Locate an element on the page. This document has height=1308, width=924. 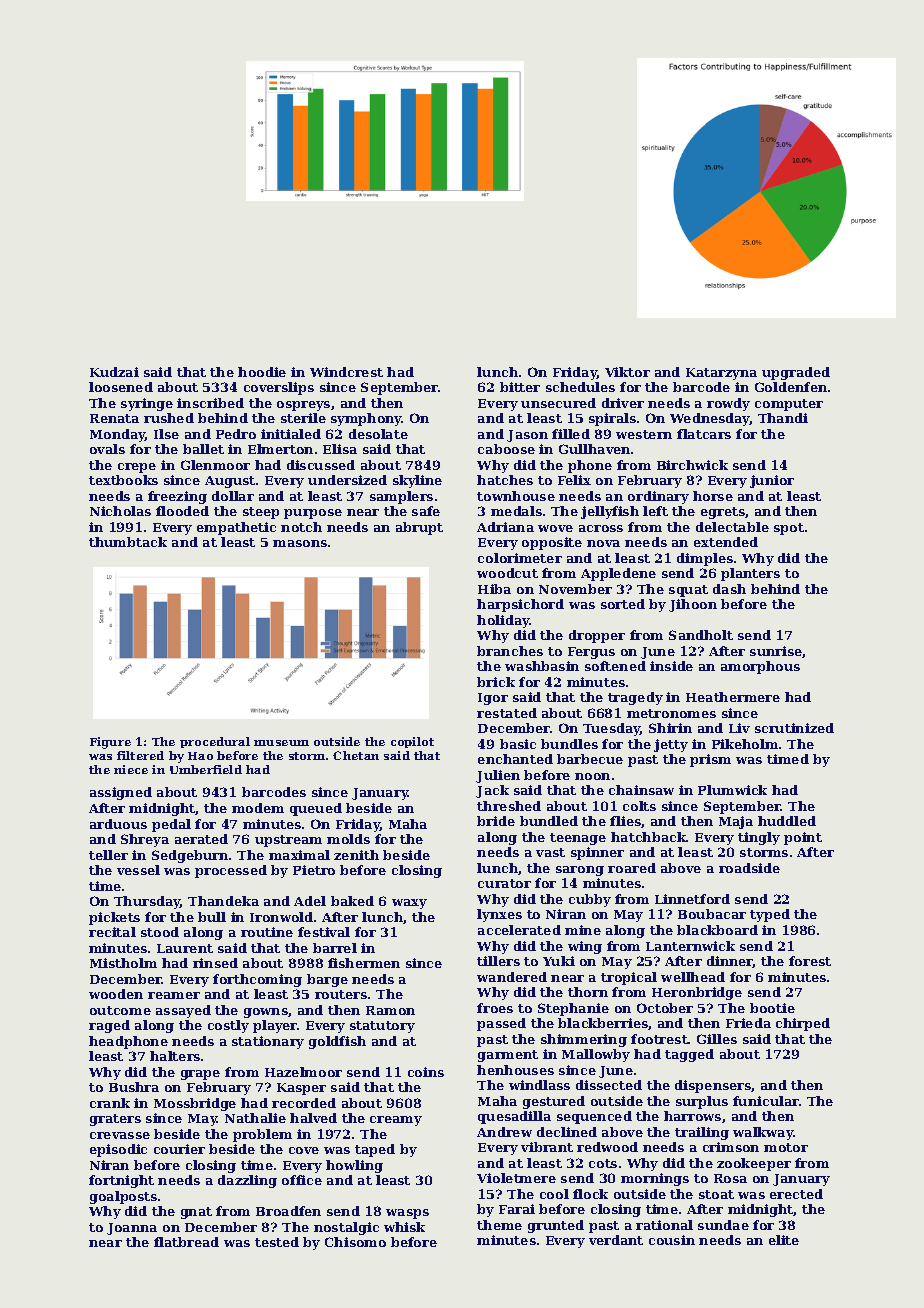
Katarzyna is located at coordinates (721, 374).
